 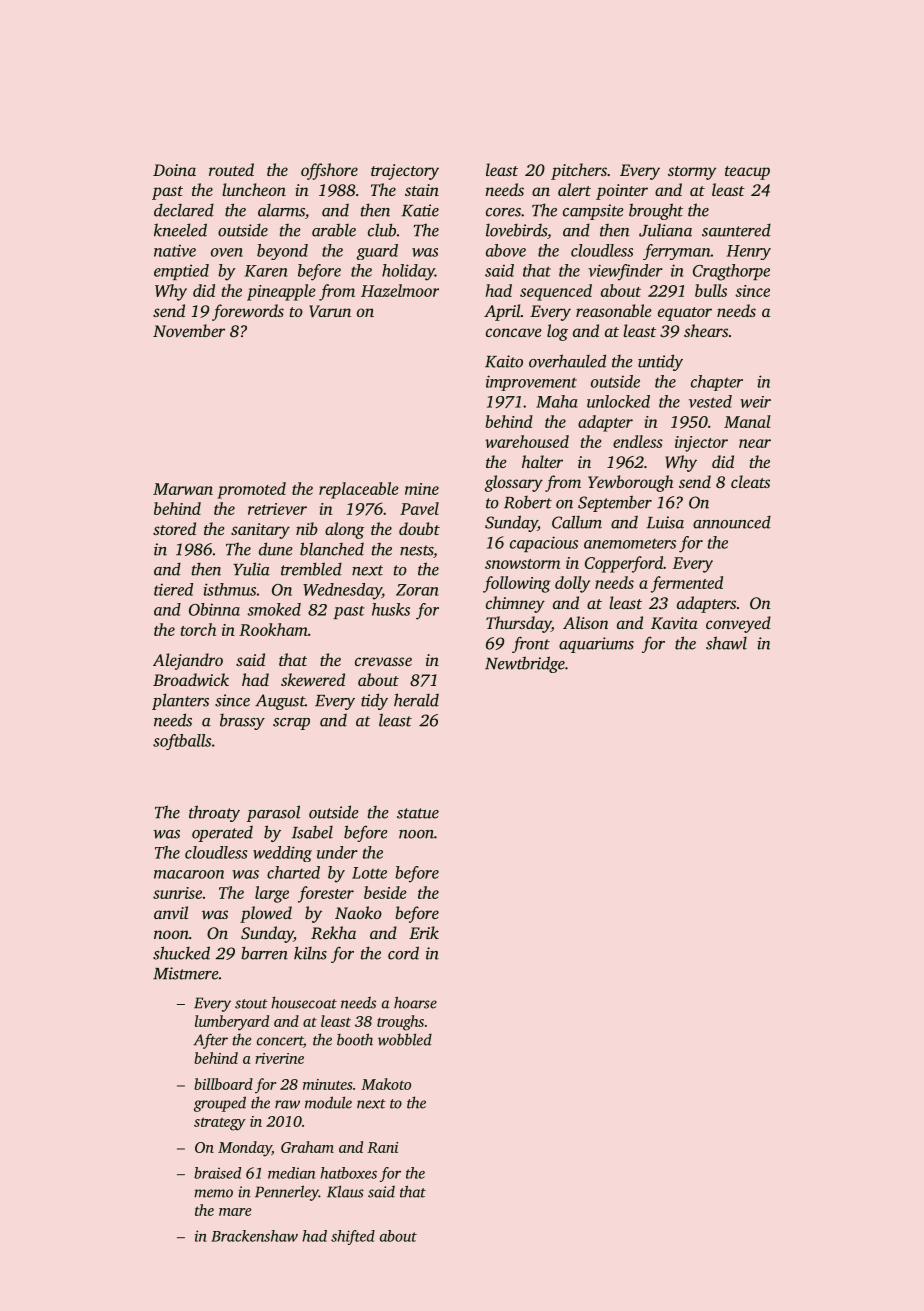 I want to click on Varun, so click(x=330, y=311).
